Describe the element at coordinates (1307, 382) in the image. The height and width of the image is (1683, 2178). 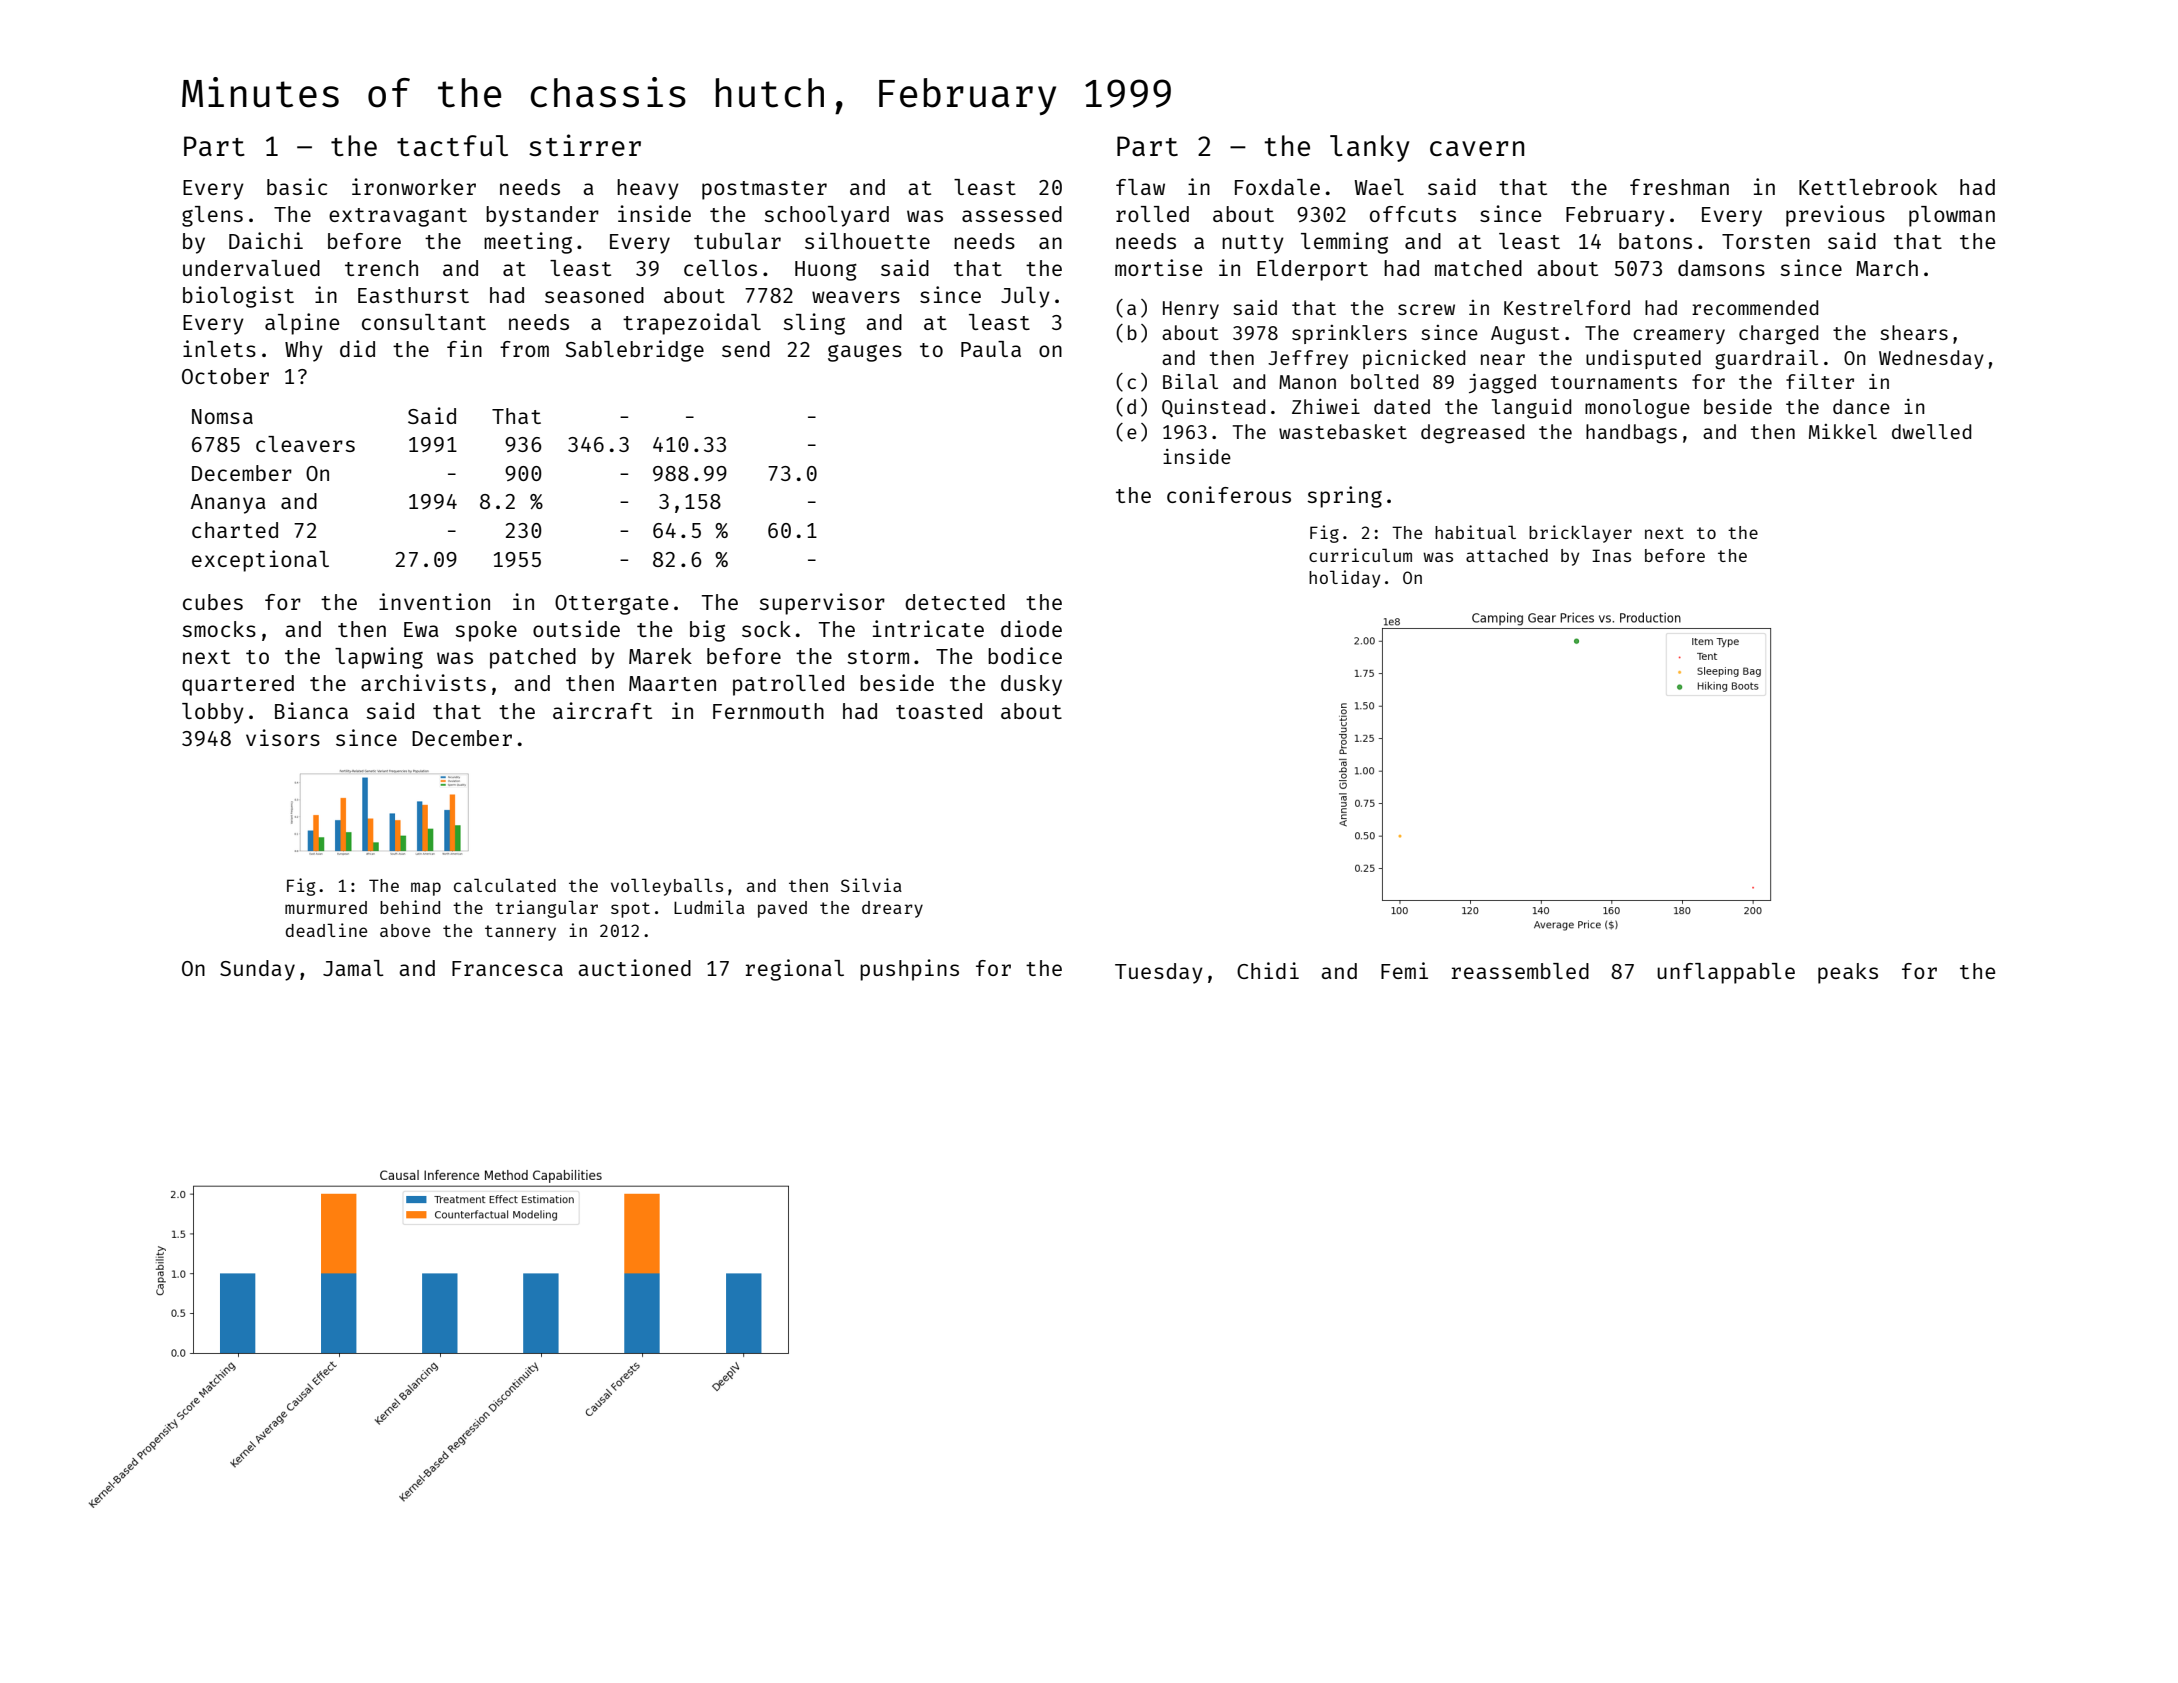
I see `Manon` at that location.
